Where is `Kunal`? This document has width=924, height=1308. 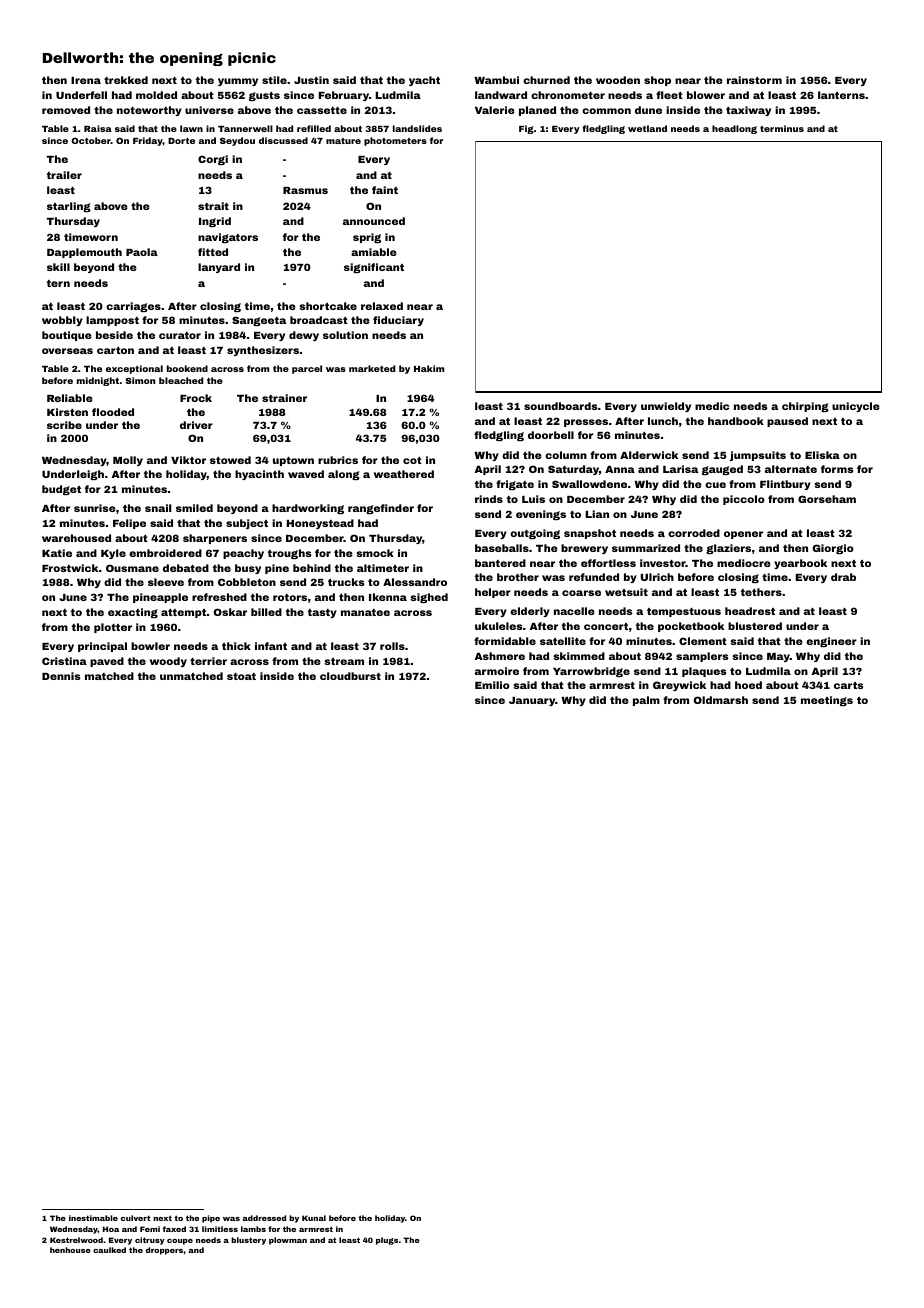
Kunal is located at coordinates (314, 1218).
